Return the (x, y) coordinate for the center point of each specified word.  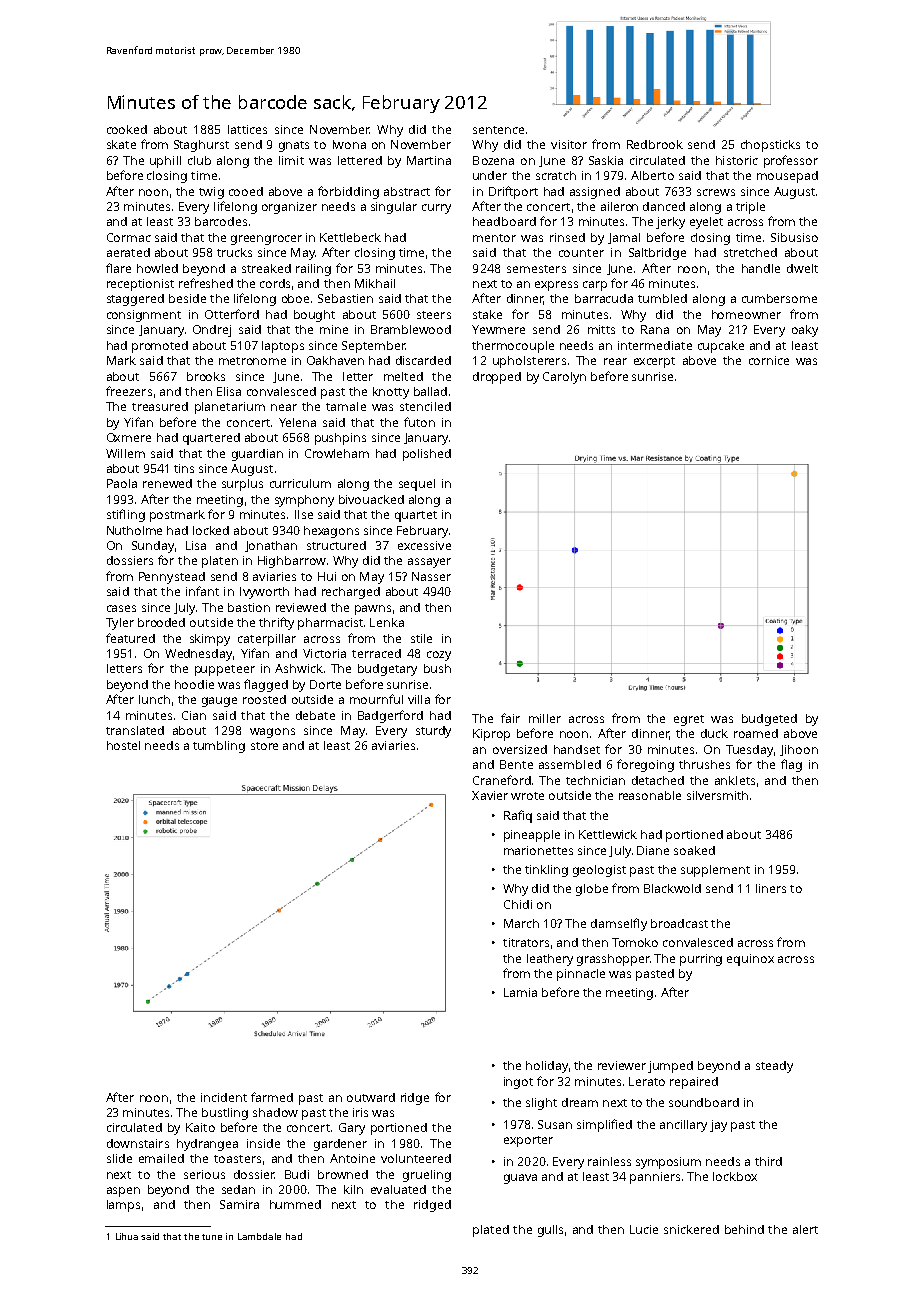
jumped (670, 1067)
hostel (123, 745)
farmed (272, 1097)
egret (689, 720)
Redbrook (655, 144)
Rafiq (518, 816)
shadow (275, 1112)
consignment (144, 316)
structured (336, 545)
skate (121, 144)
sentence (498, 130)
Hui (327, 576)
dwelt (802, 268)
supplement (715, 871)
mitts (601, 329)
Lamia (520, 992)
